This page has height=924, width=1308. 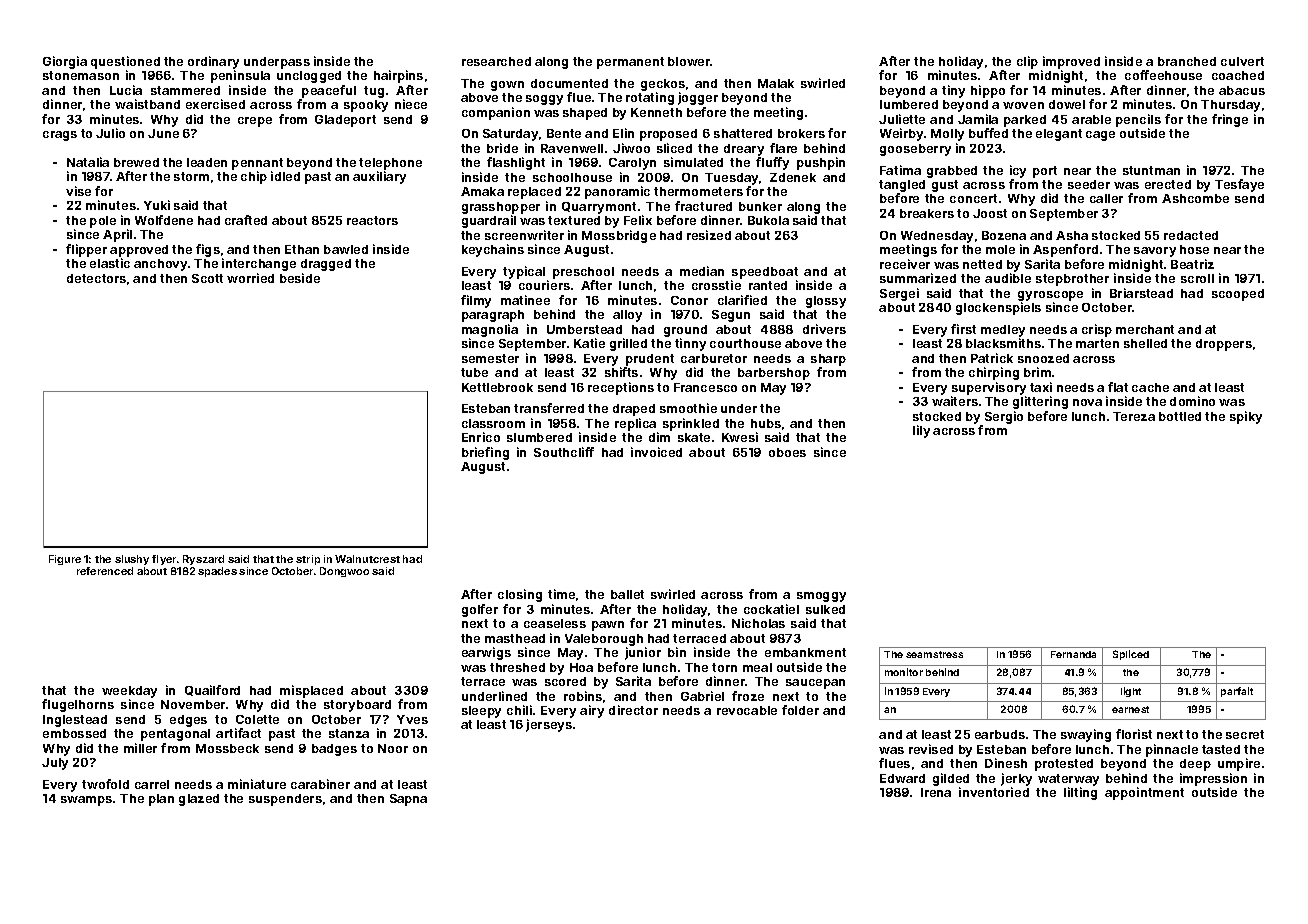 I want to click on Gabriel, so click(x=702, y=696).
